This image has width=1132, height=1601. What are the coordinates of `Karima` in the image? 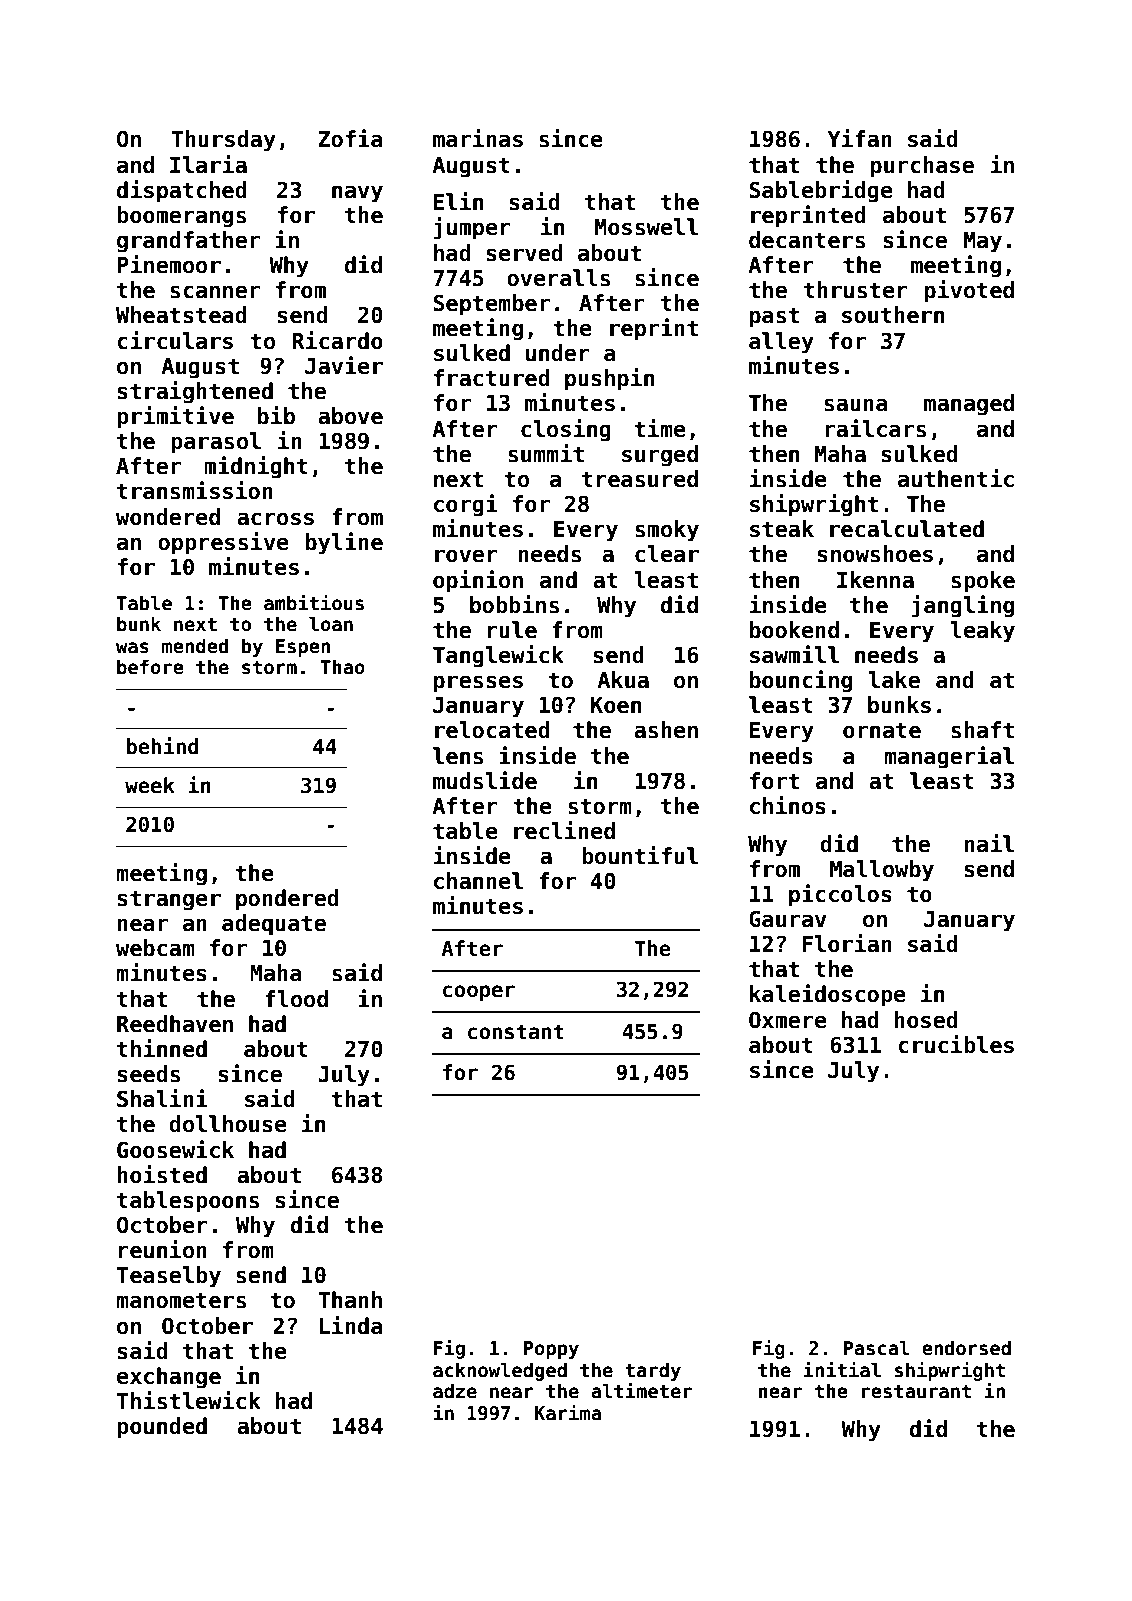 It's located at (568, 1412).
